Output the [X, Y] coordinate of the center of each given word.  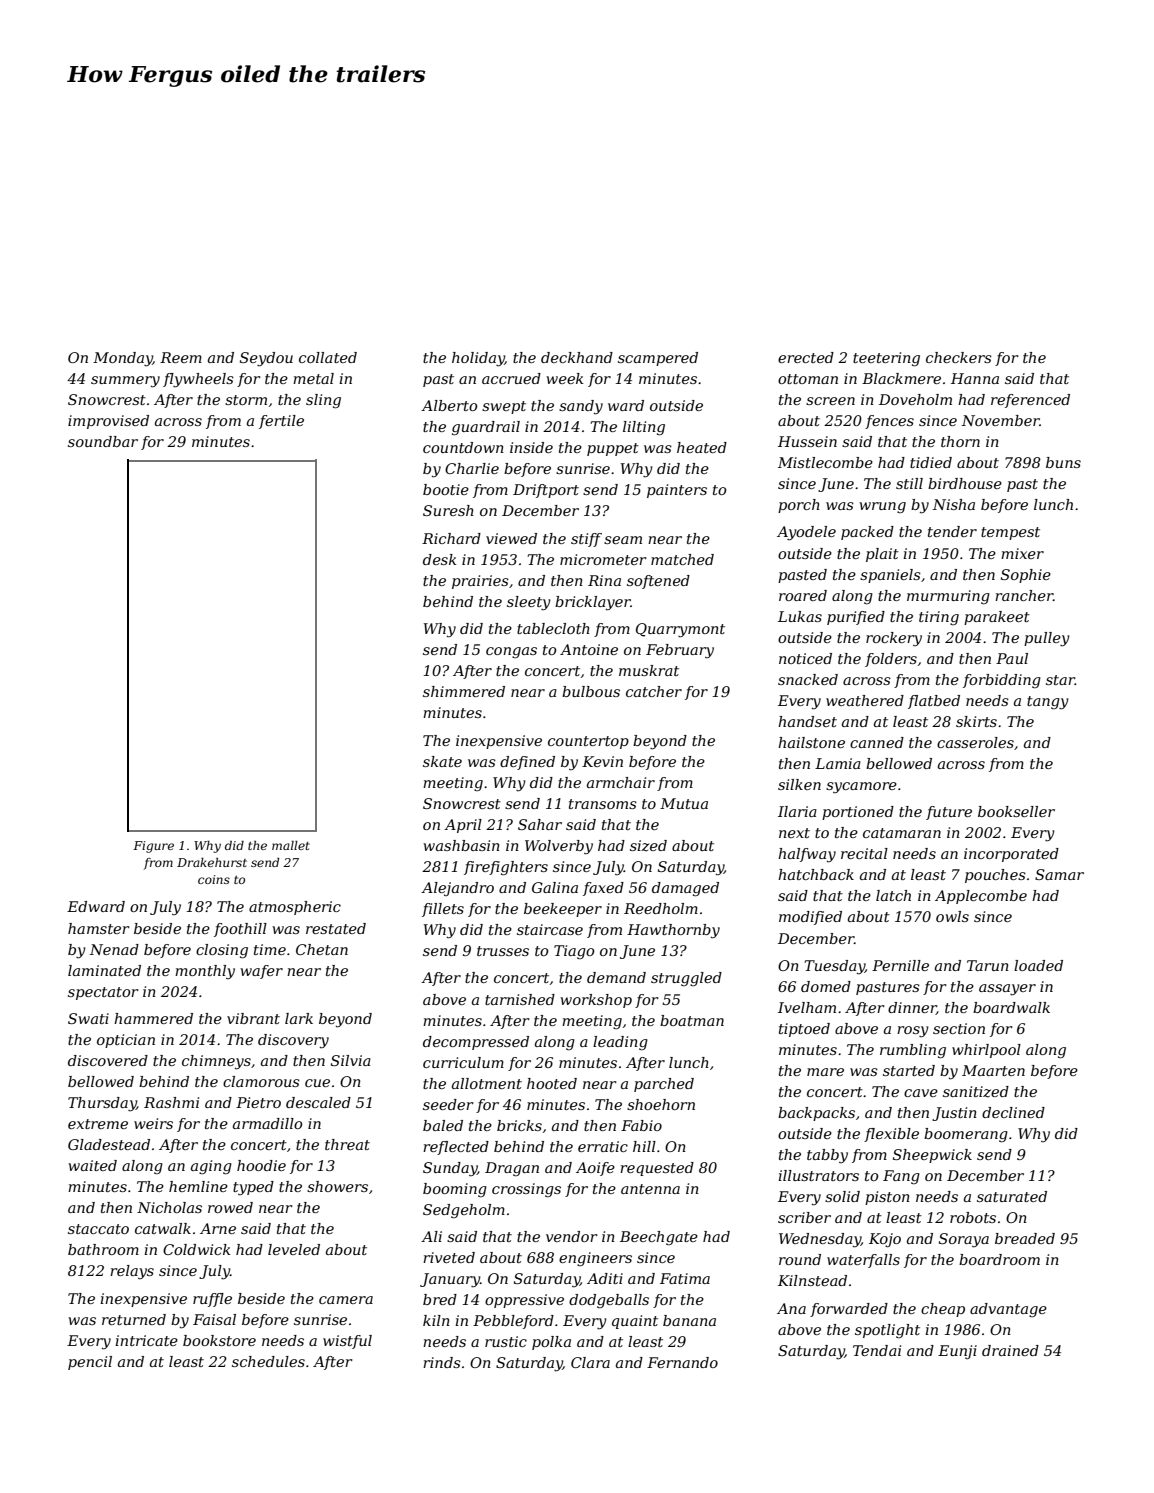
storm [246, 400]
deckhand [577, 357]
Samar [1059, 874]
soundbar [103, 441]
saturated [1012, 1196]
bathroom [103, 1249]
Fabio [641, 1125]
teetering [886, 359]
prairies [480, 582]
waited [92, 1165]
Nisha [954, 504]
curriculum [463, 1062]
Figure [153, 847]
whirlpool [986, 1051]
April [463, 826]
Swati [88, 1018]
